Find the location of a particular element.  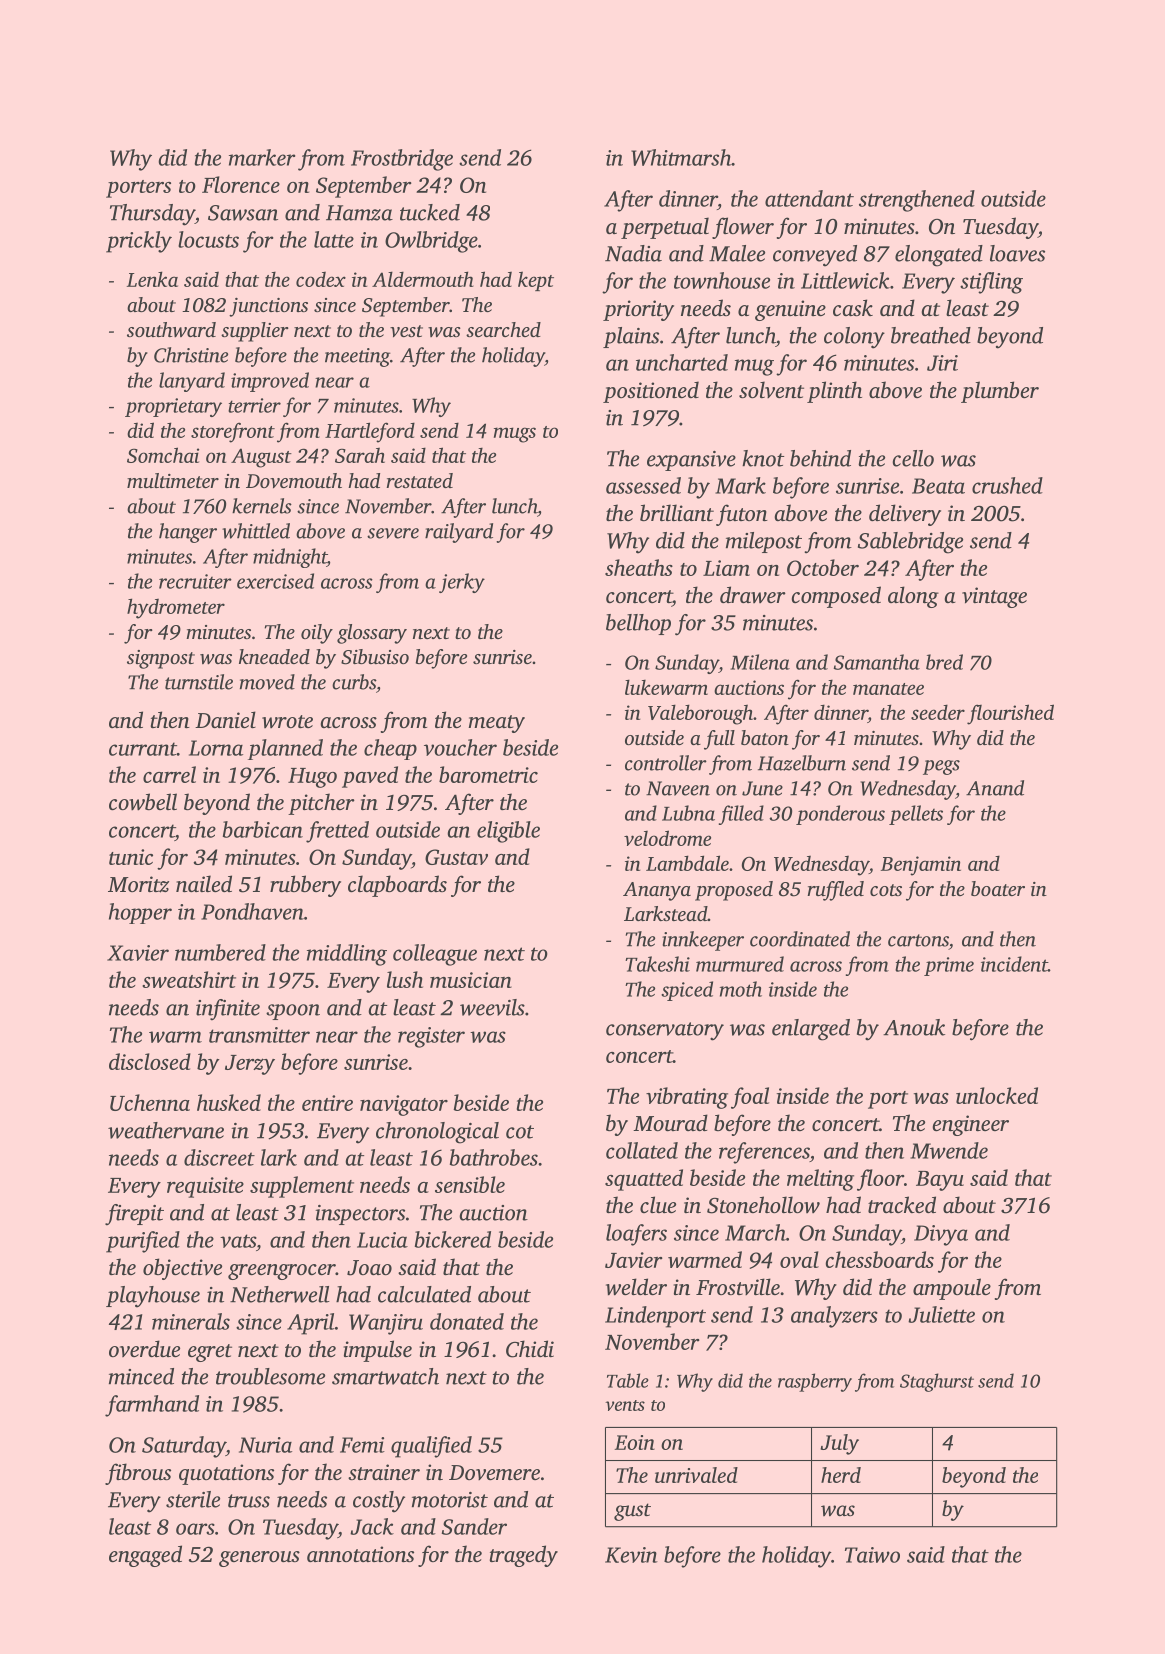

southward is located at coordinates (171, 329).
